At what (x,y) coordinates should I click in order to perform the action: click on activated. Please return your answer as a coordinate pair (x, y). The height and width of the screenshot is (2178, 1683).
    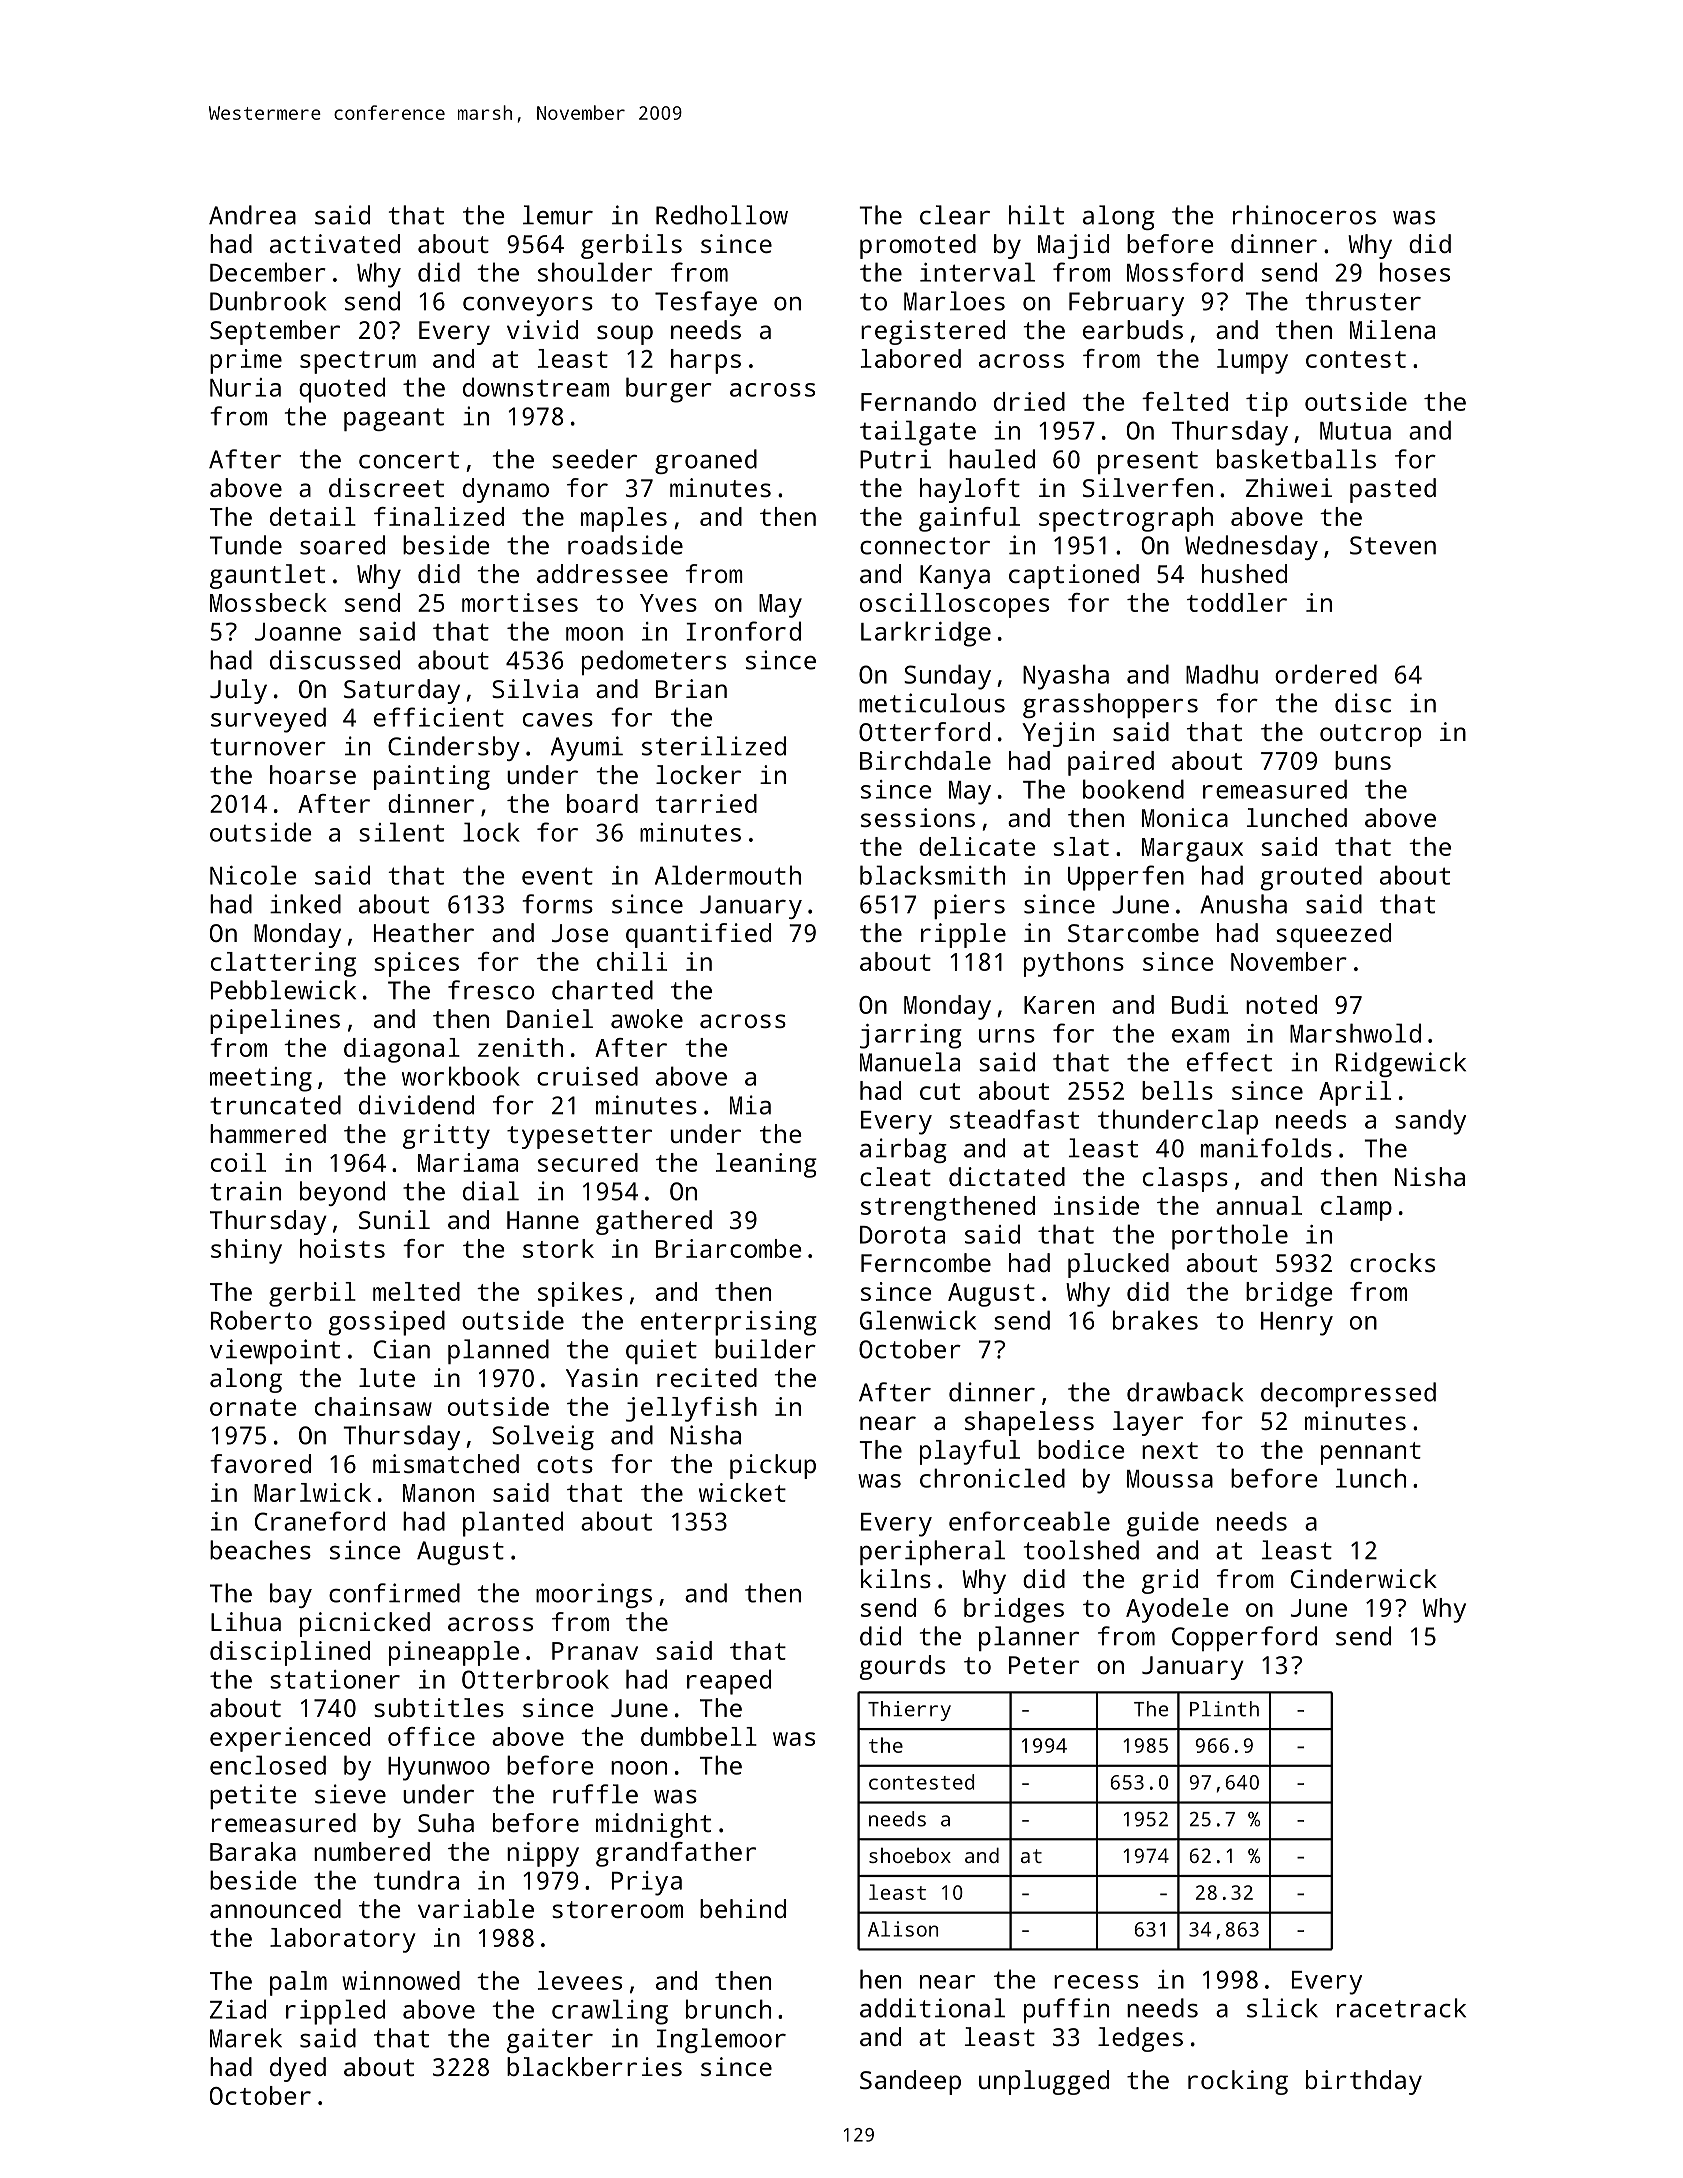
    Looking at the image, I should click on (335, 243).
